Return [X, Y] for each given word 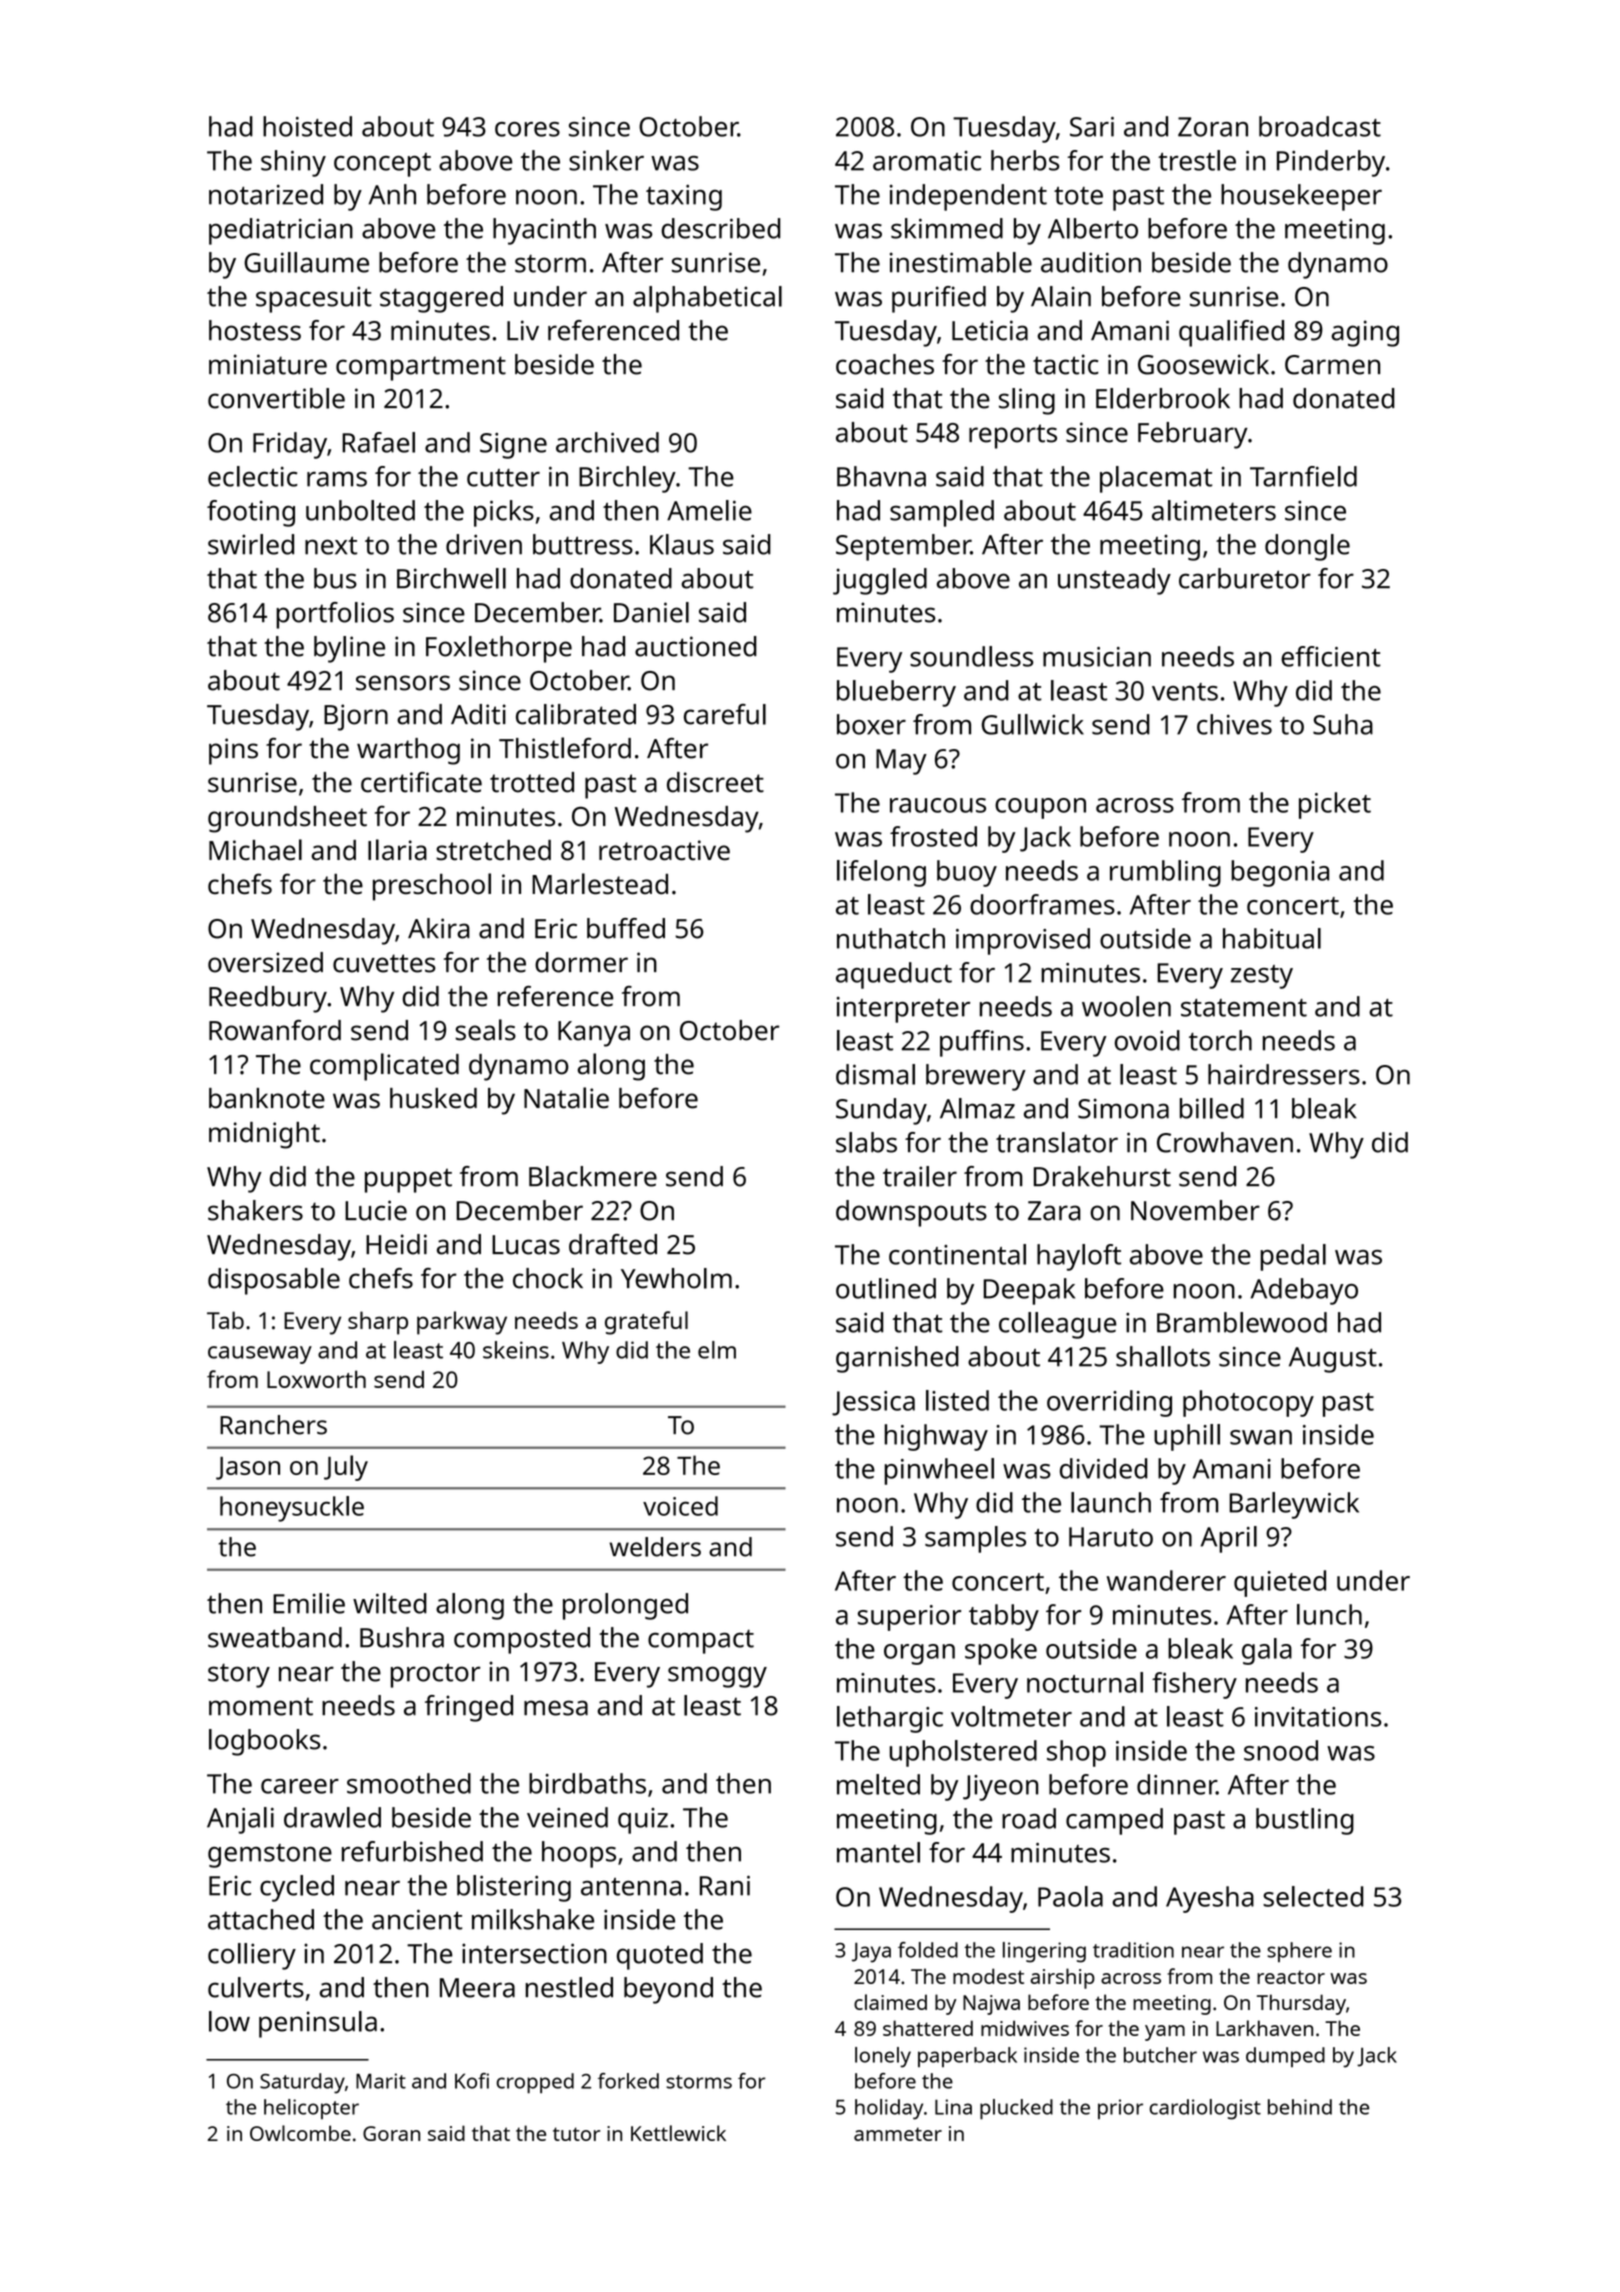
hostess [255, 330]
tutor [576, 2134]
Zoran [1213, 127]
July [346, 1468]
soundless [971, 656]
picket [1335, 805]
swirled [251, 544]
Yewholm [676, 1278]
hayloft [1079, 1257]
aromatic [927, 161]
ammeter [898, 2134]
